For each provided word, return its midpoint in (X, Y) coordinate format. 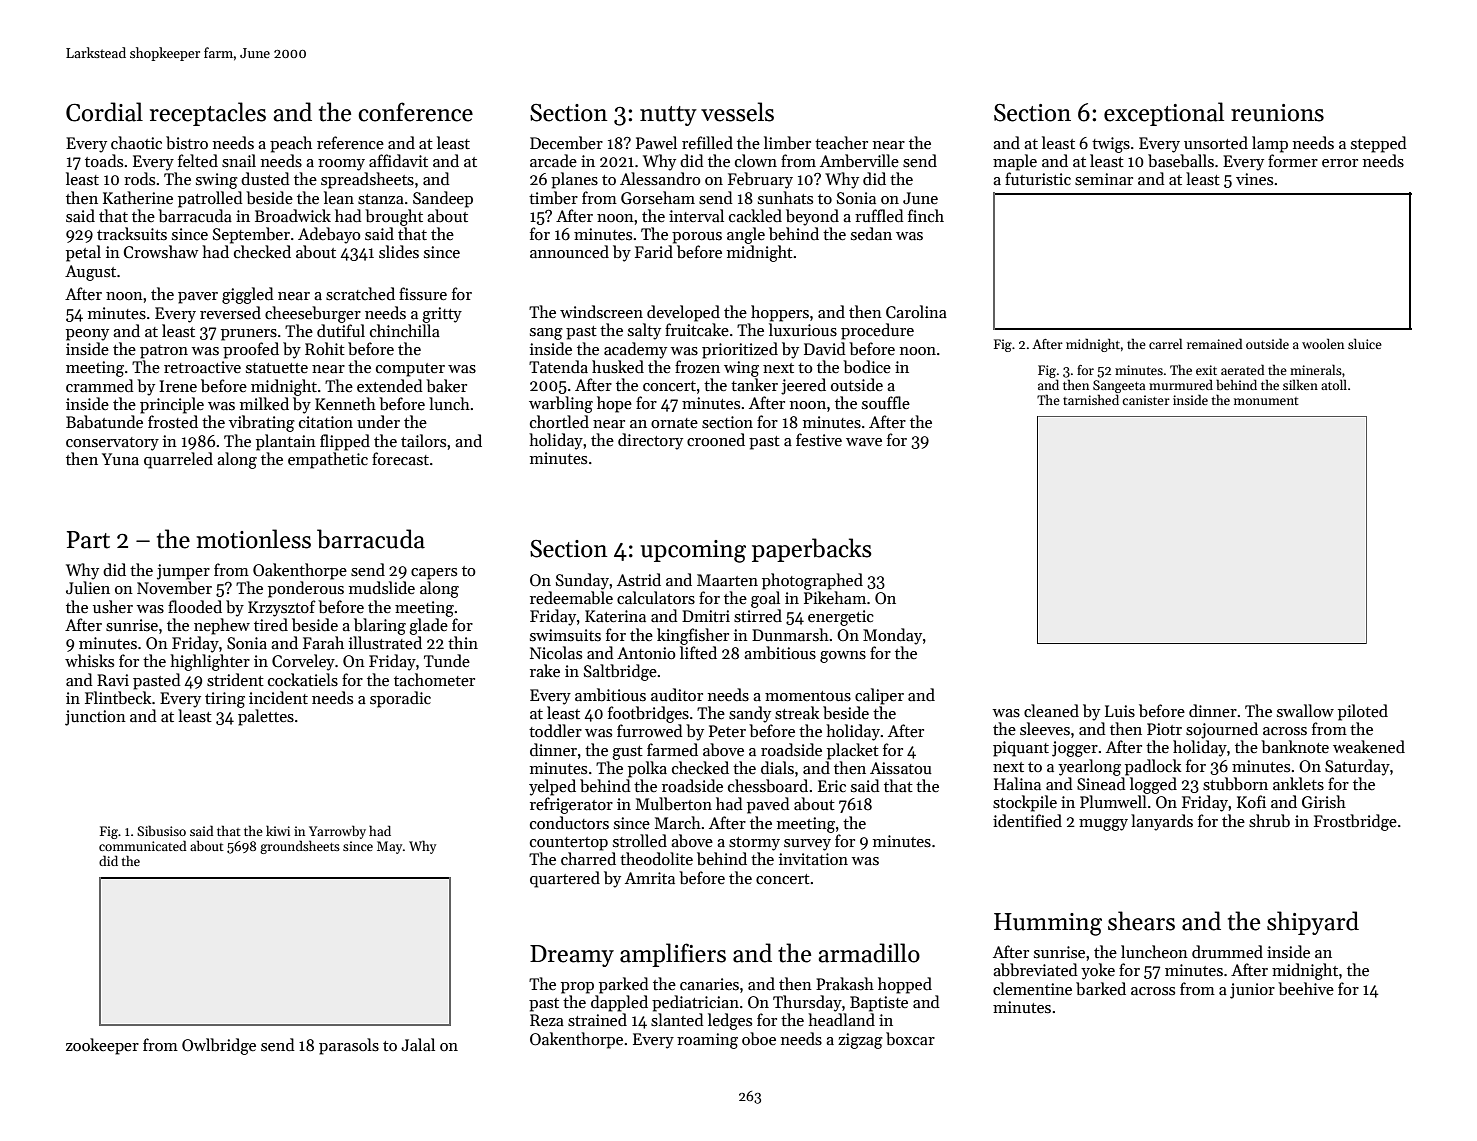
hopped (905, 985)
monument (1266, 401)
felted (198, 160)
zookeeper (102, 1046)
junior (1252, 991)
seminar (1104, 179)
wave (864, 442)
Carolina (916, 311)
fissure (423, 293)
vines (1254, 179)
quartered (565, 879)
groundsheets (300, 847)
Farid (654, 251)
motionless (253, 539)
